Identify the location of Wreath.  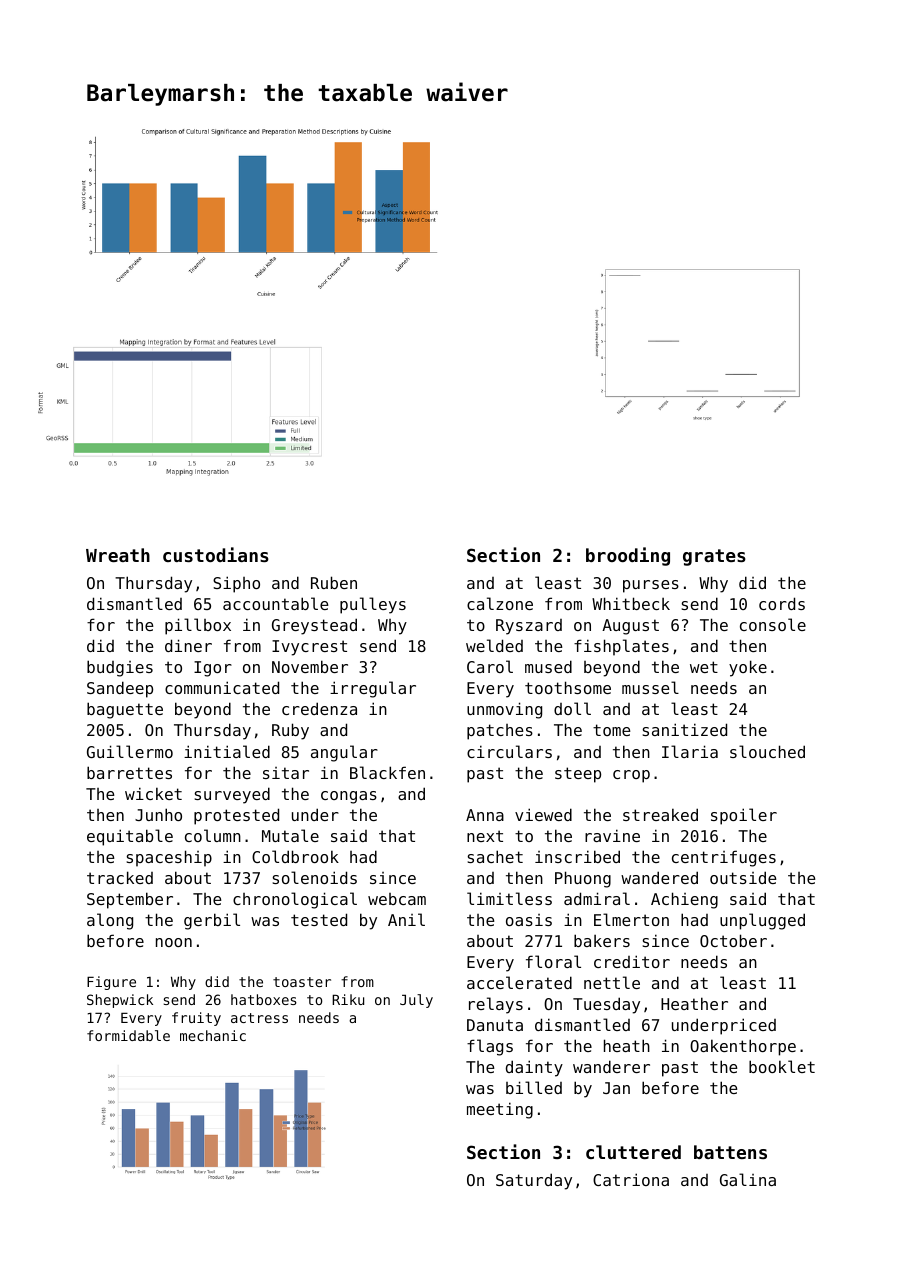
(118, 555).
